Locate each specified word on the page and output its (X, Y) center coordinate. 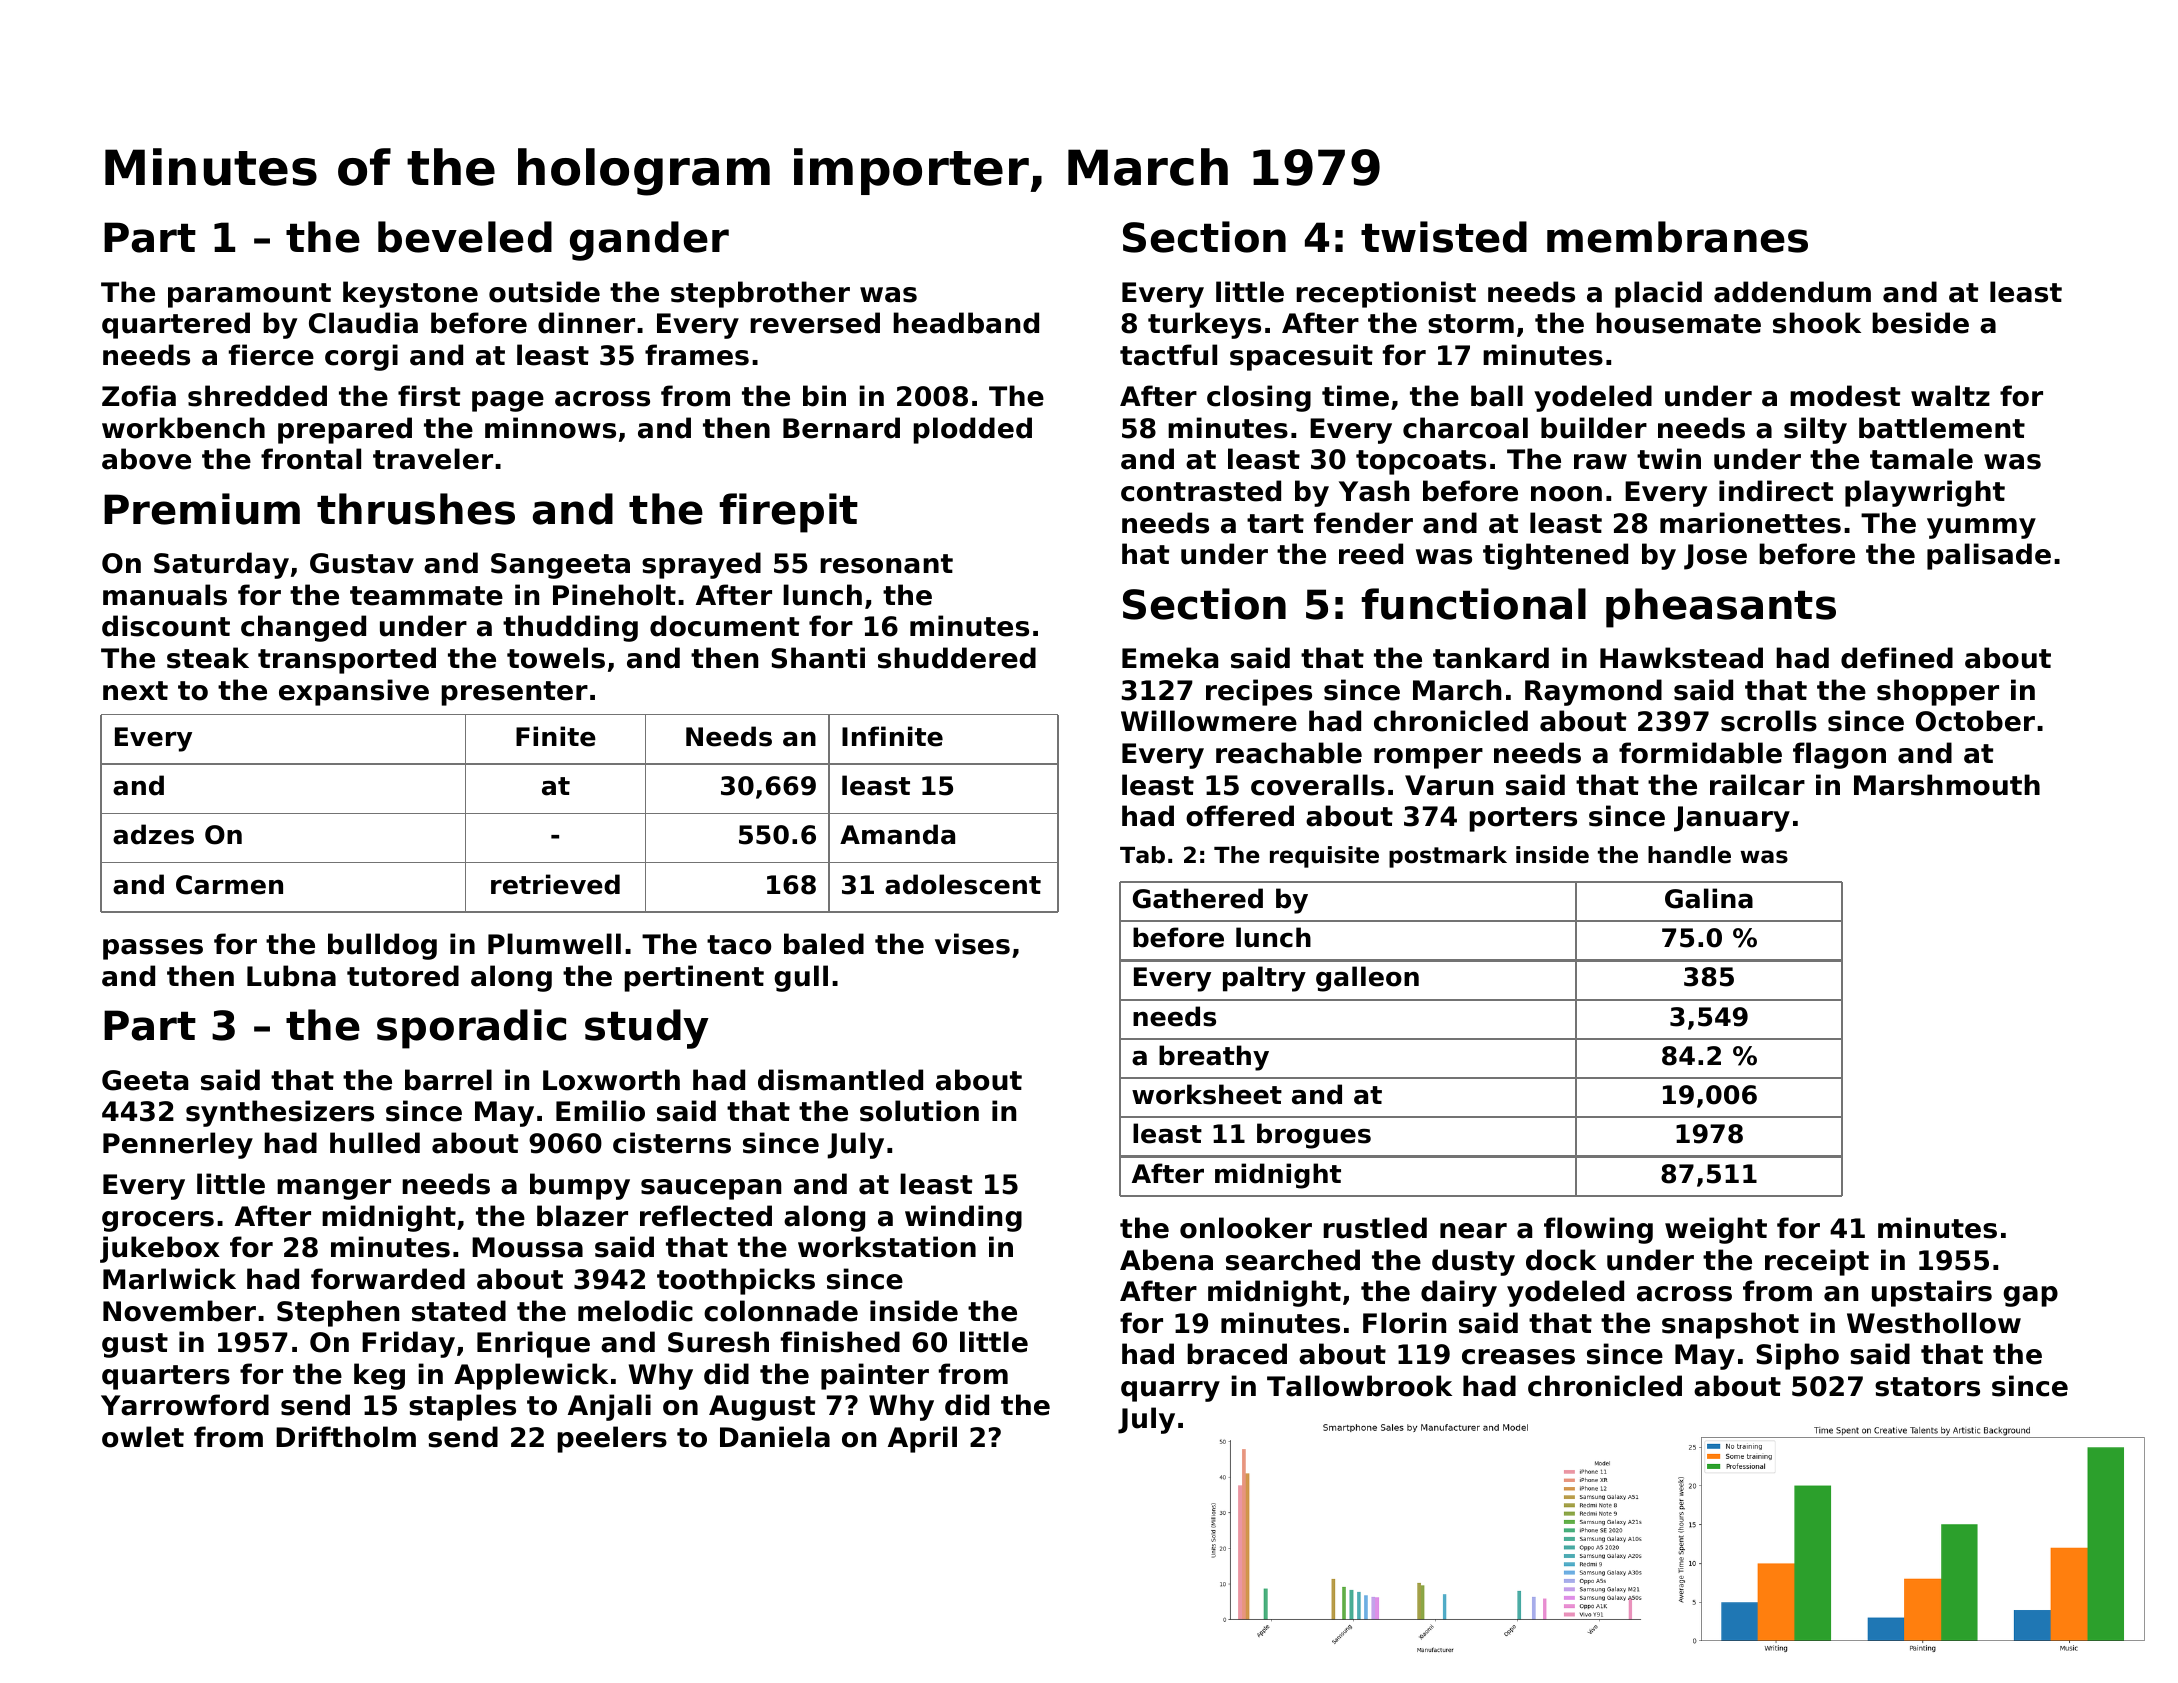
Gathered (1198, 898)
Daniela (775, 1437)
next (135, 691)
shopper (1938, 692)
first (429, 396)
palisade (1989, 556)
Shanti (818, 658)
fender (1363, 523)
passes (153, 949)
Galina (1709, 898)
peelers (612, 1439)
